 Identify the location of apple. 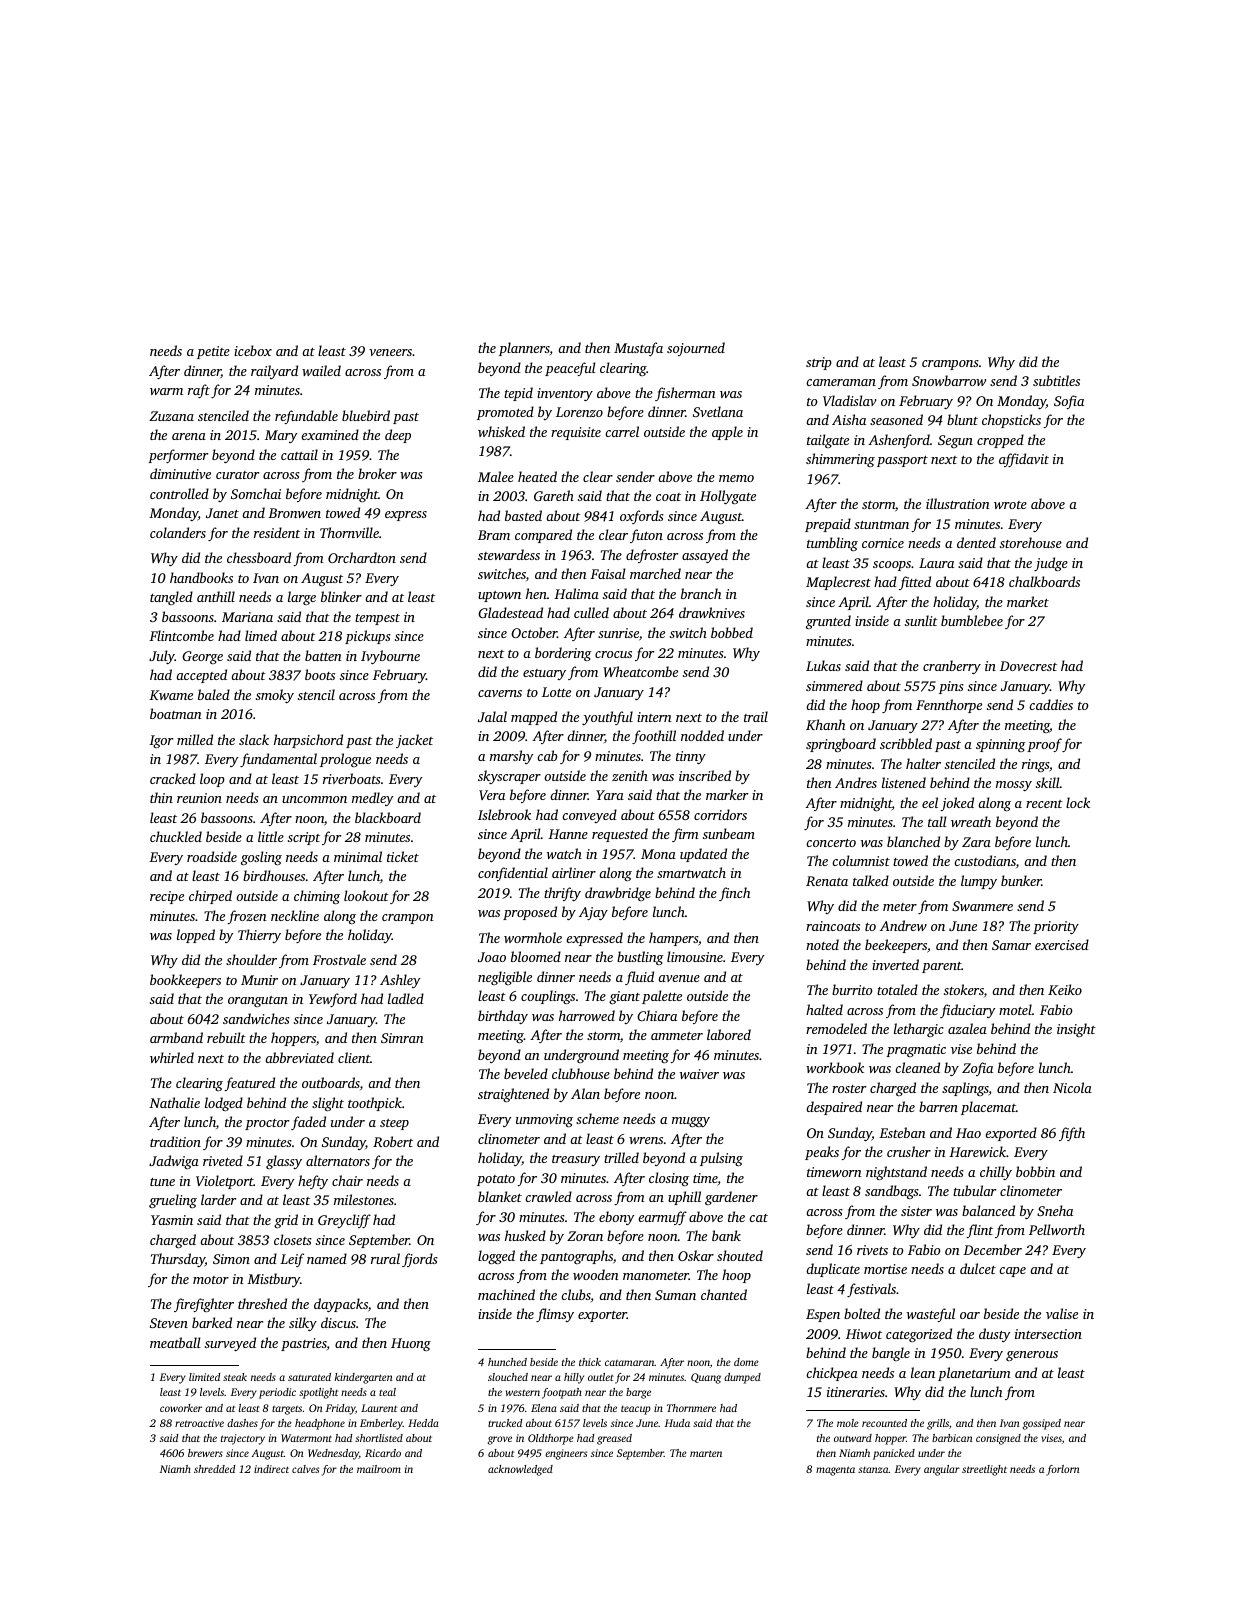
(727, 433).
